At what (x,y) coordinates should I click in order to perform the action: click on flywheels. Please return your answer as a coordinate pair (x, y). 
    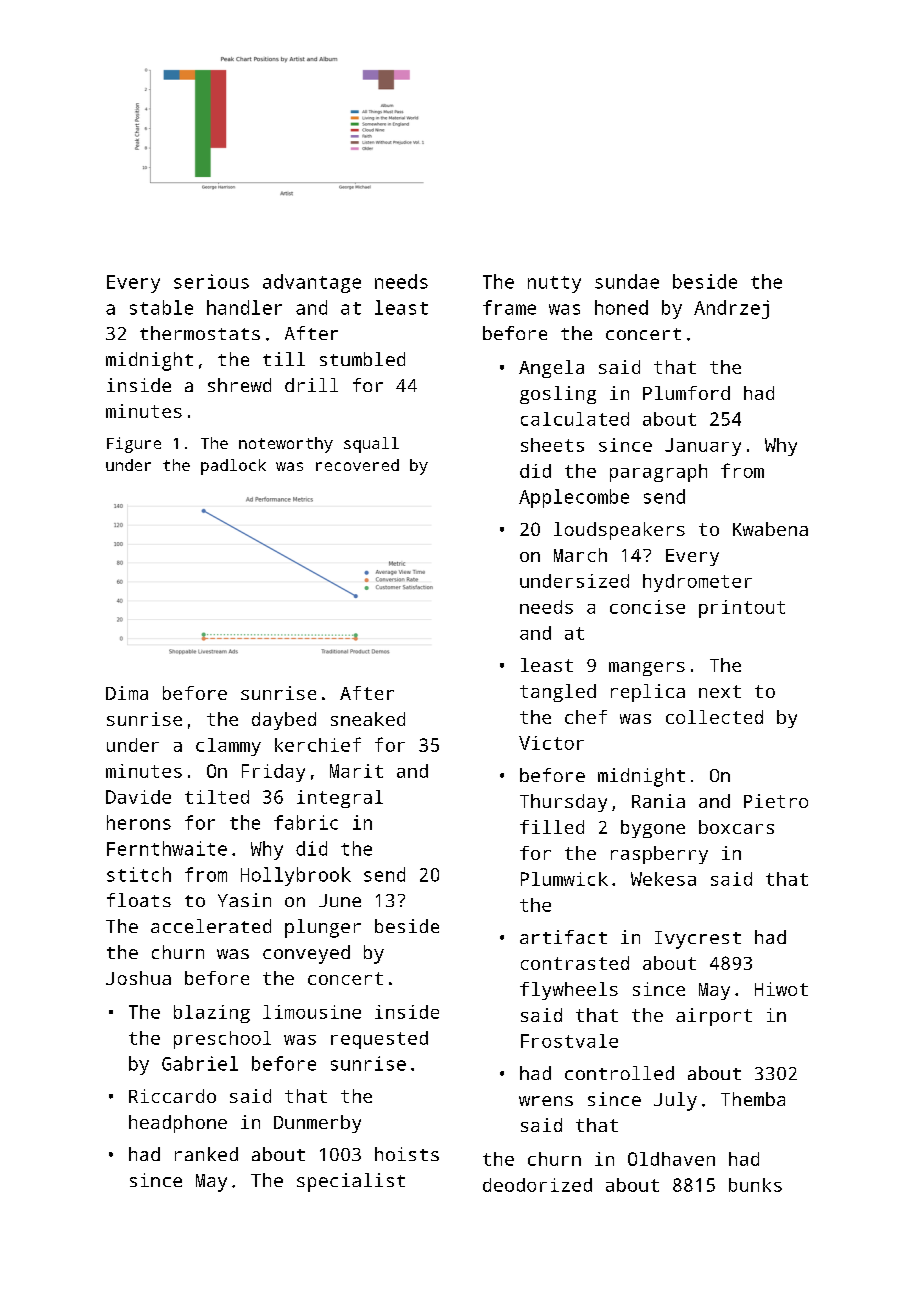
    Looking at the image, I should click on (569, 991).
